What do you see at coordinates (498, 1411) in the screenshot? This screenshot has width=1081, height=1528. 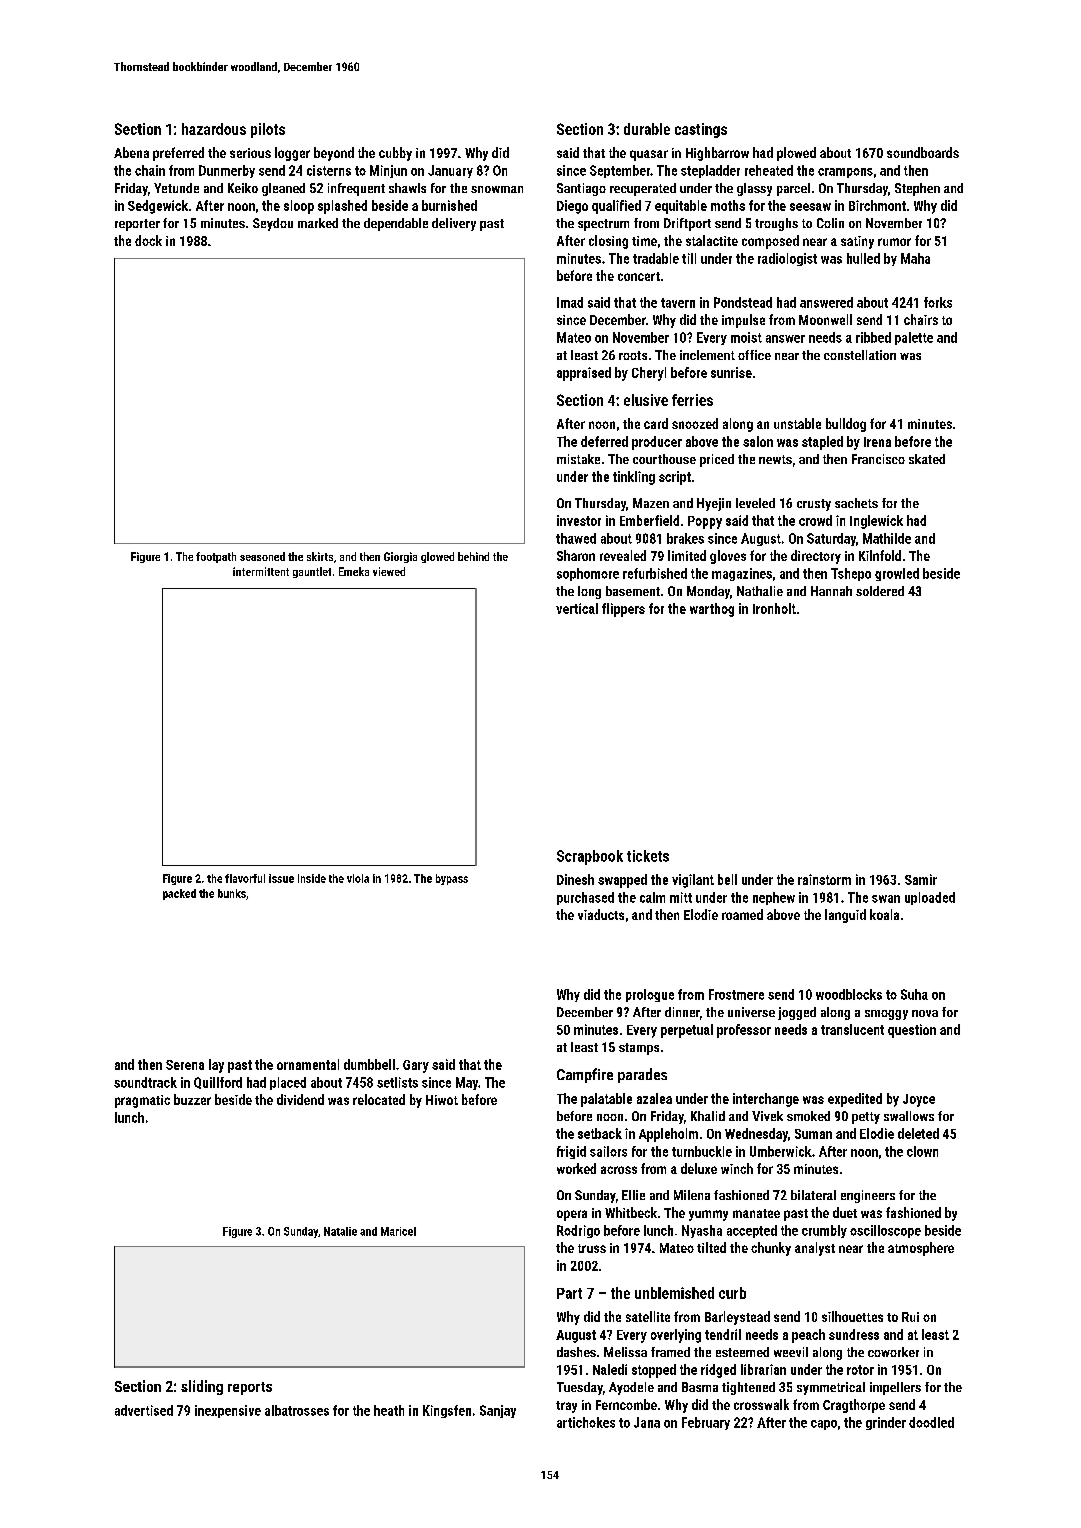 I see `Sanjay` at bounding box center [498, 1411].
